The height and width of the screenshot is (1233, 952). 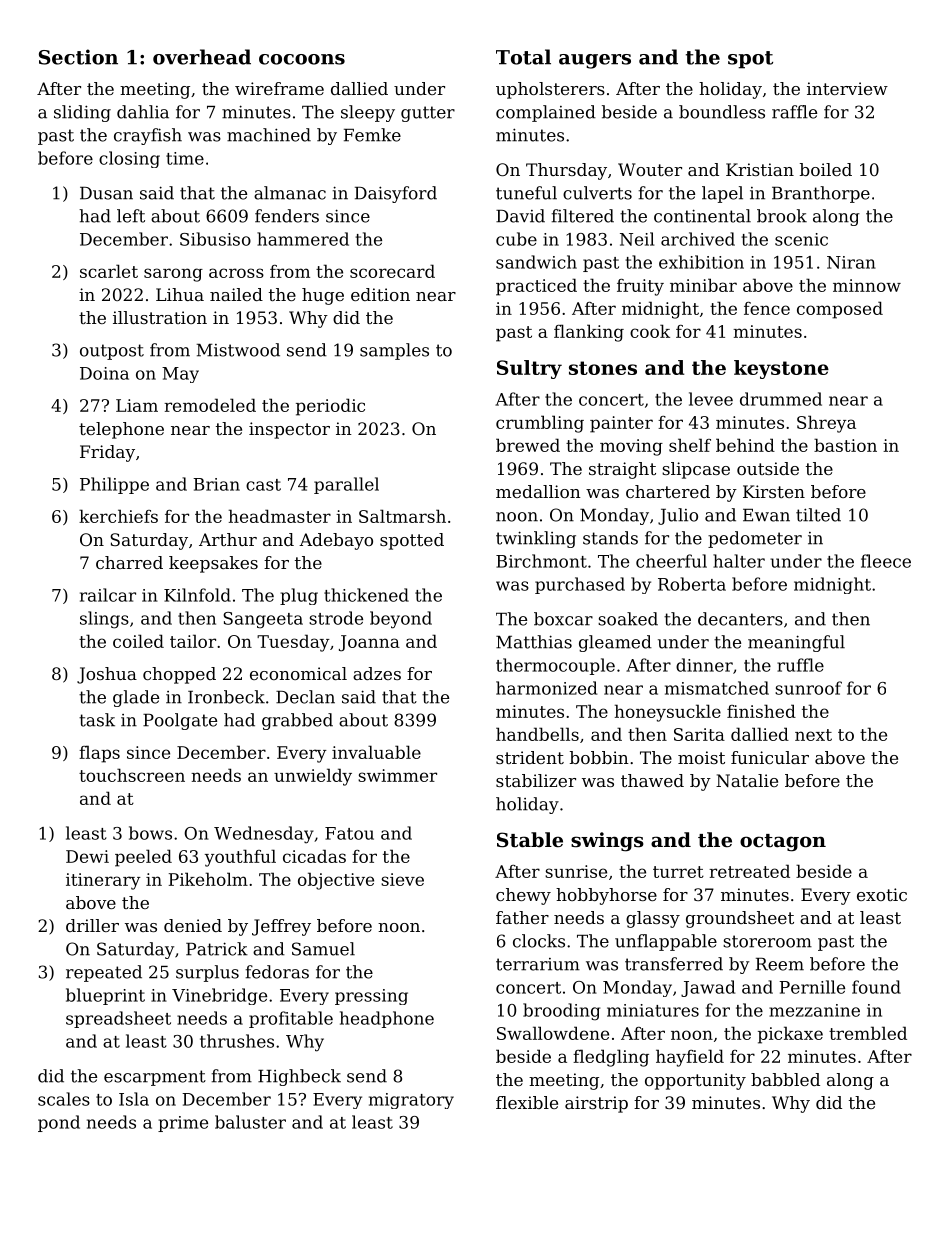 What do you see at coordinates (366, 595) in the screenshot?
I see `thickened` at bounding box center [366, 595].
